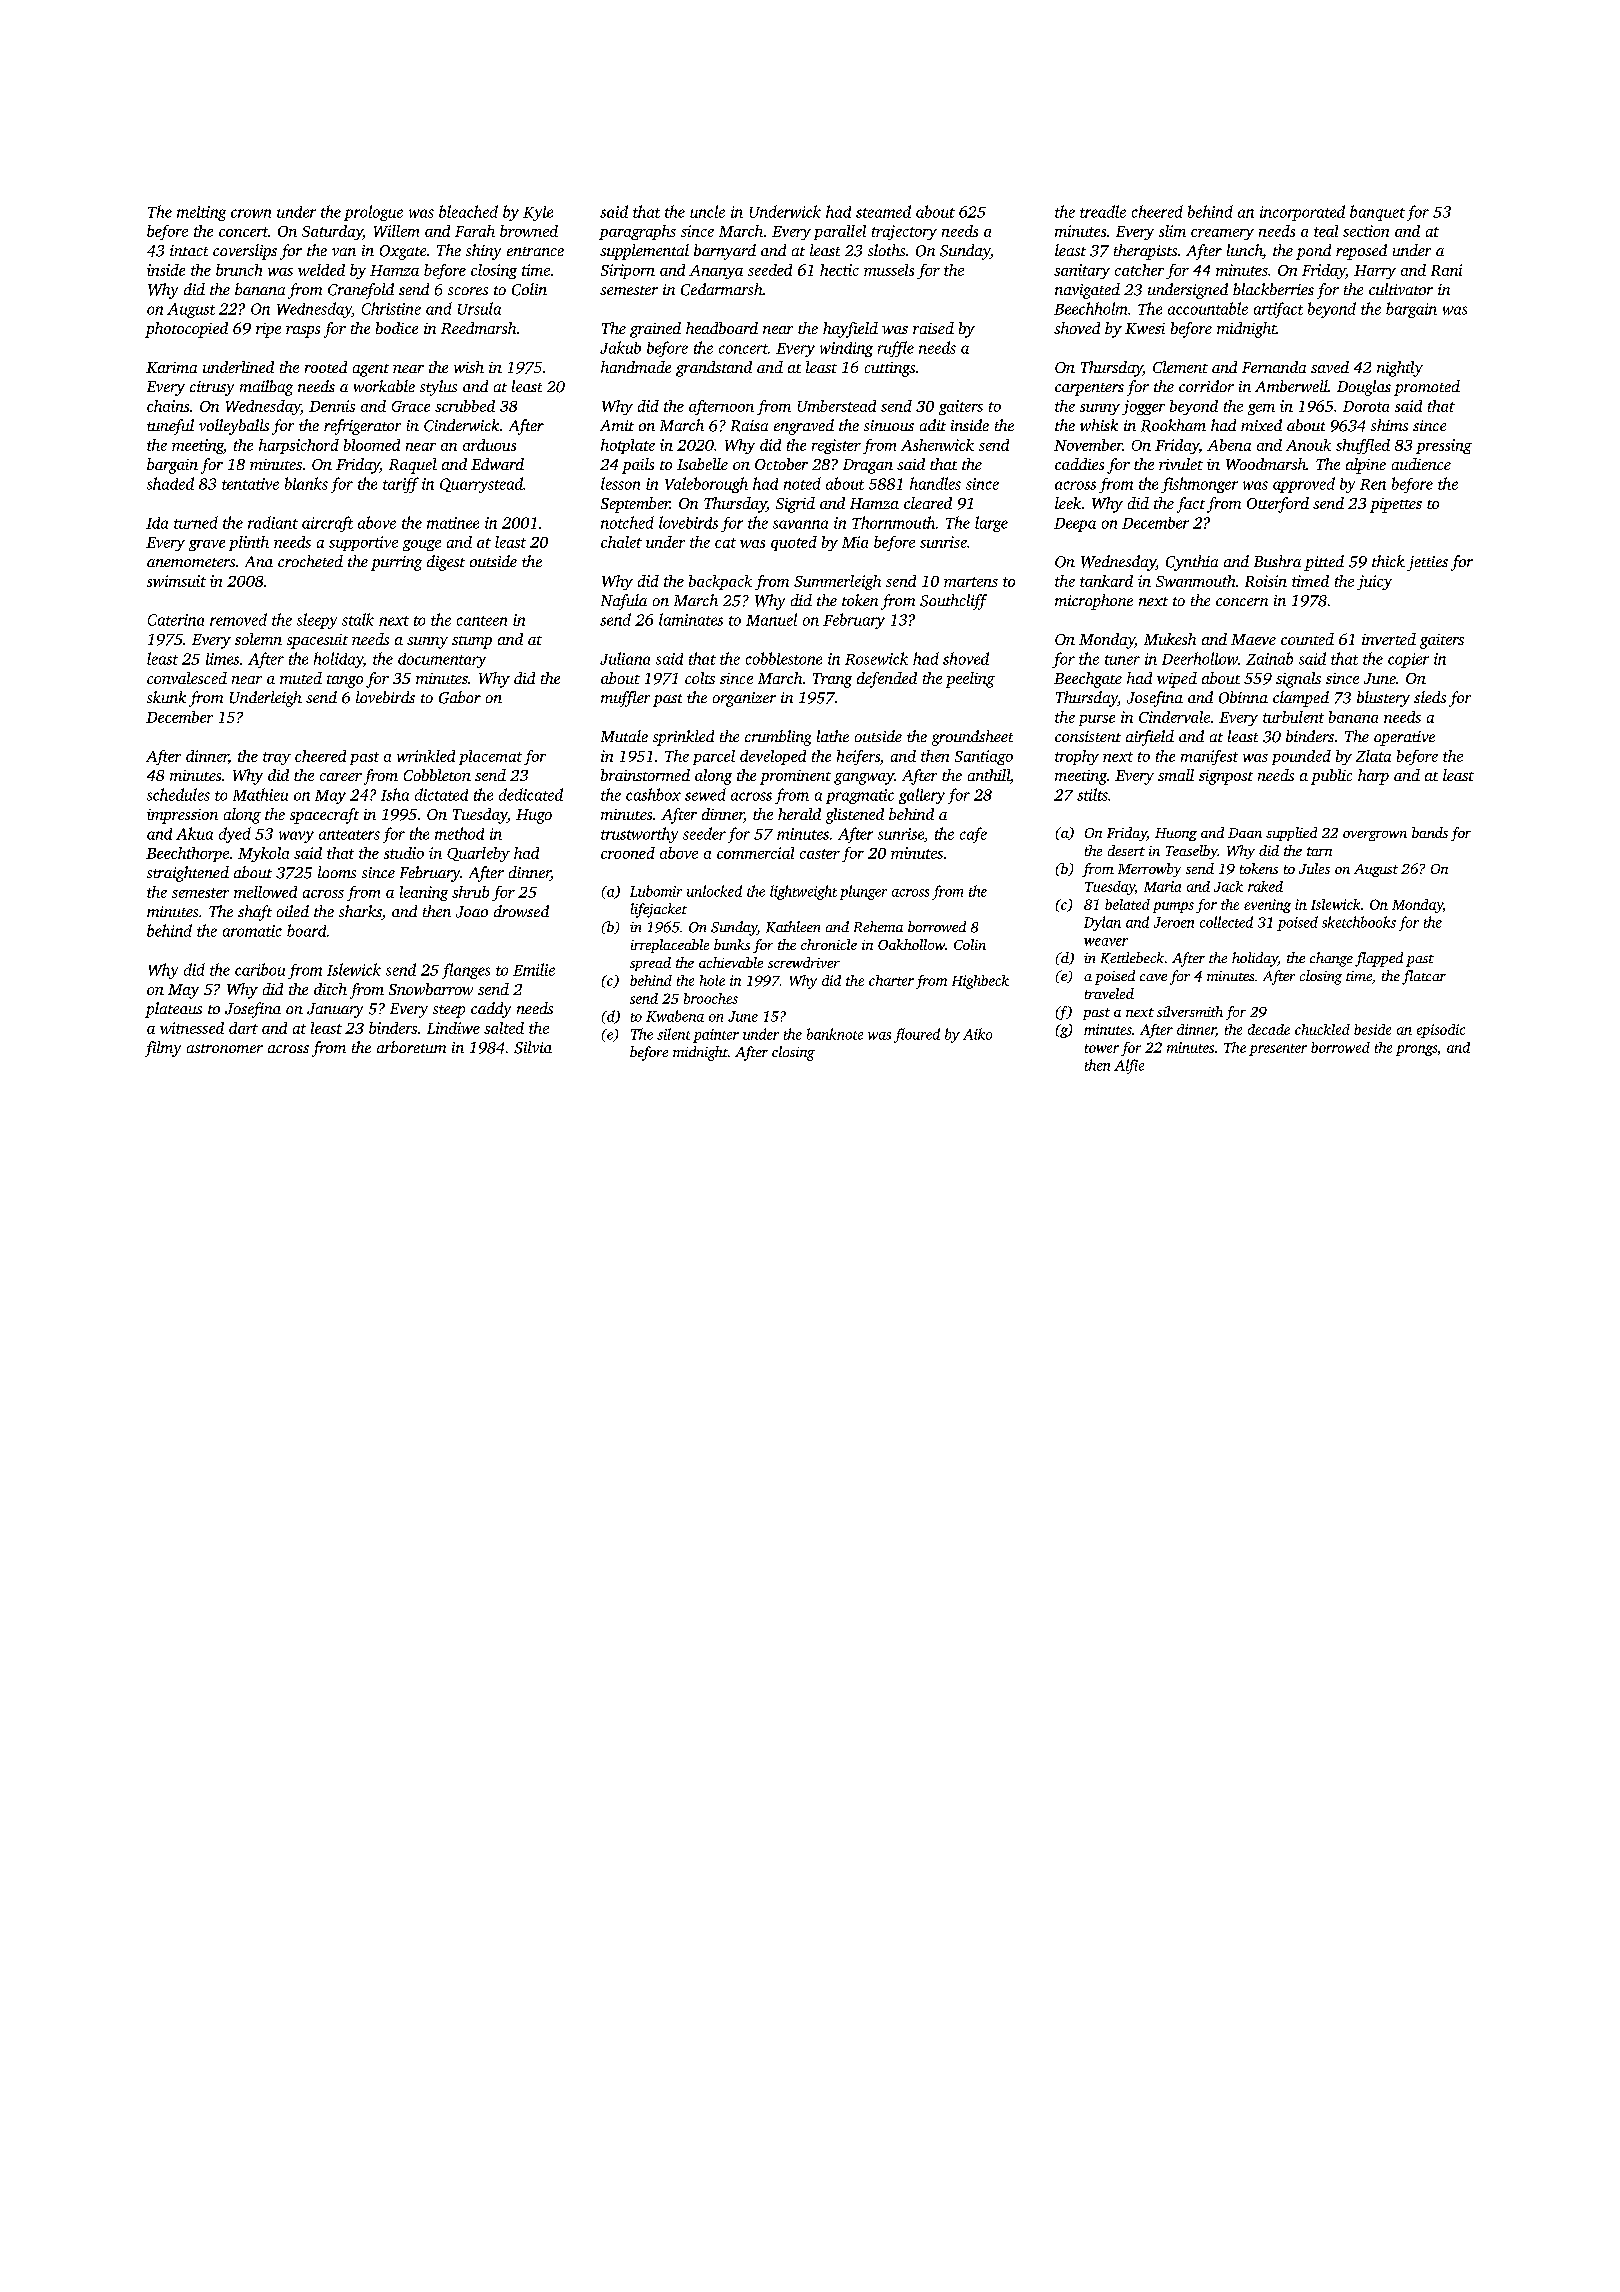  What do you see at coordinates (1427, 388) in the page?
I see `promoted` at bounding box center [1427, 388].
